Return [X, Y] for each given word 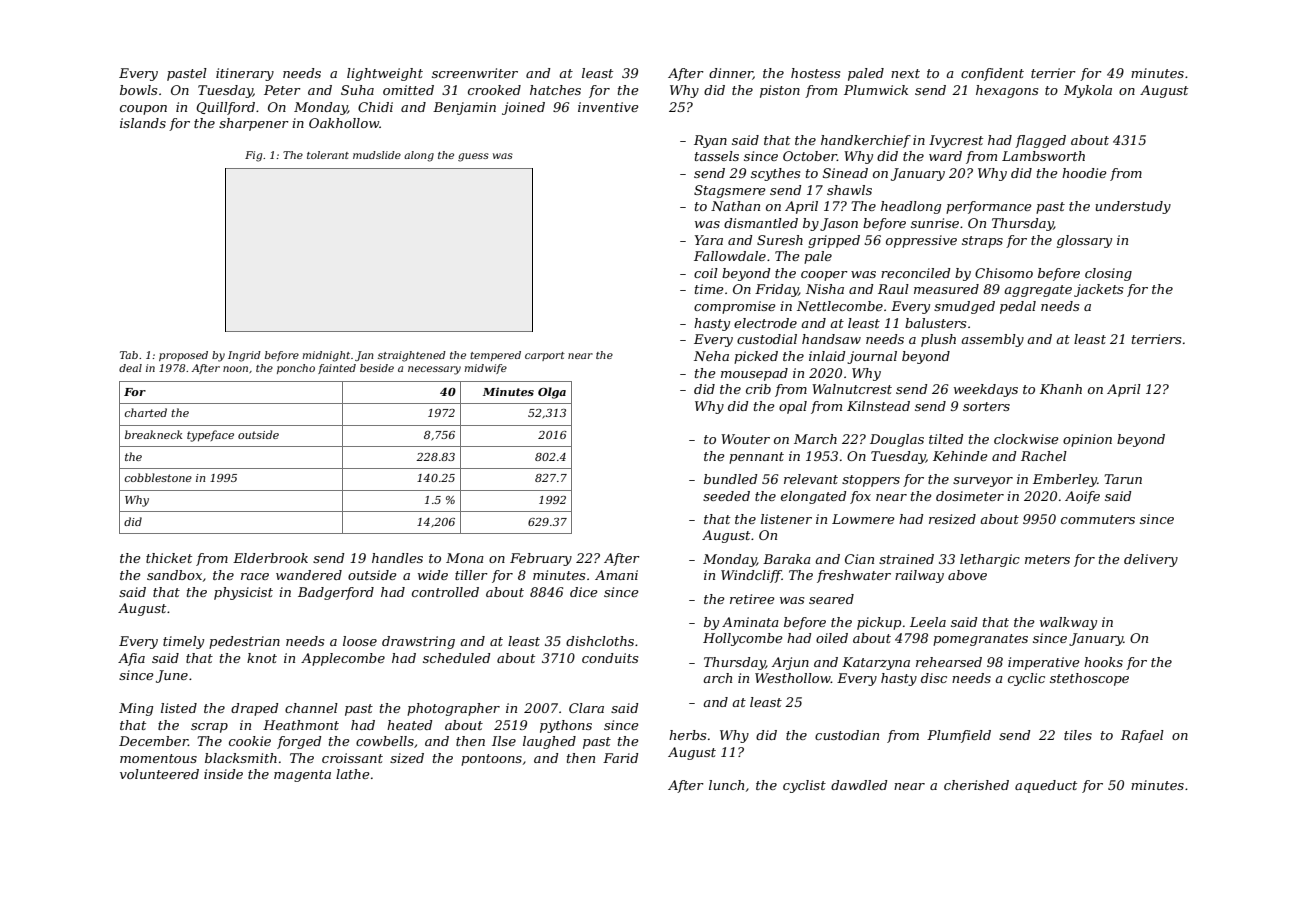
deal [130, 368]
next [905, 73]
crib [758, 389]
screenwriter [475, 73]
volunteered [159, 774]
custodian [847, 735]
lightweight [385, 74]
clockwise [1026, 439]
